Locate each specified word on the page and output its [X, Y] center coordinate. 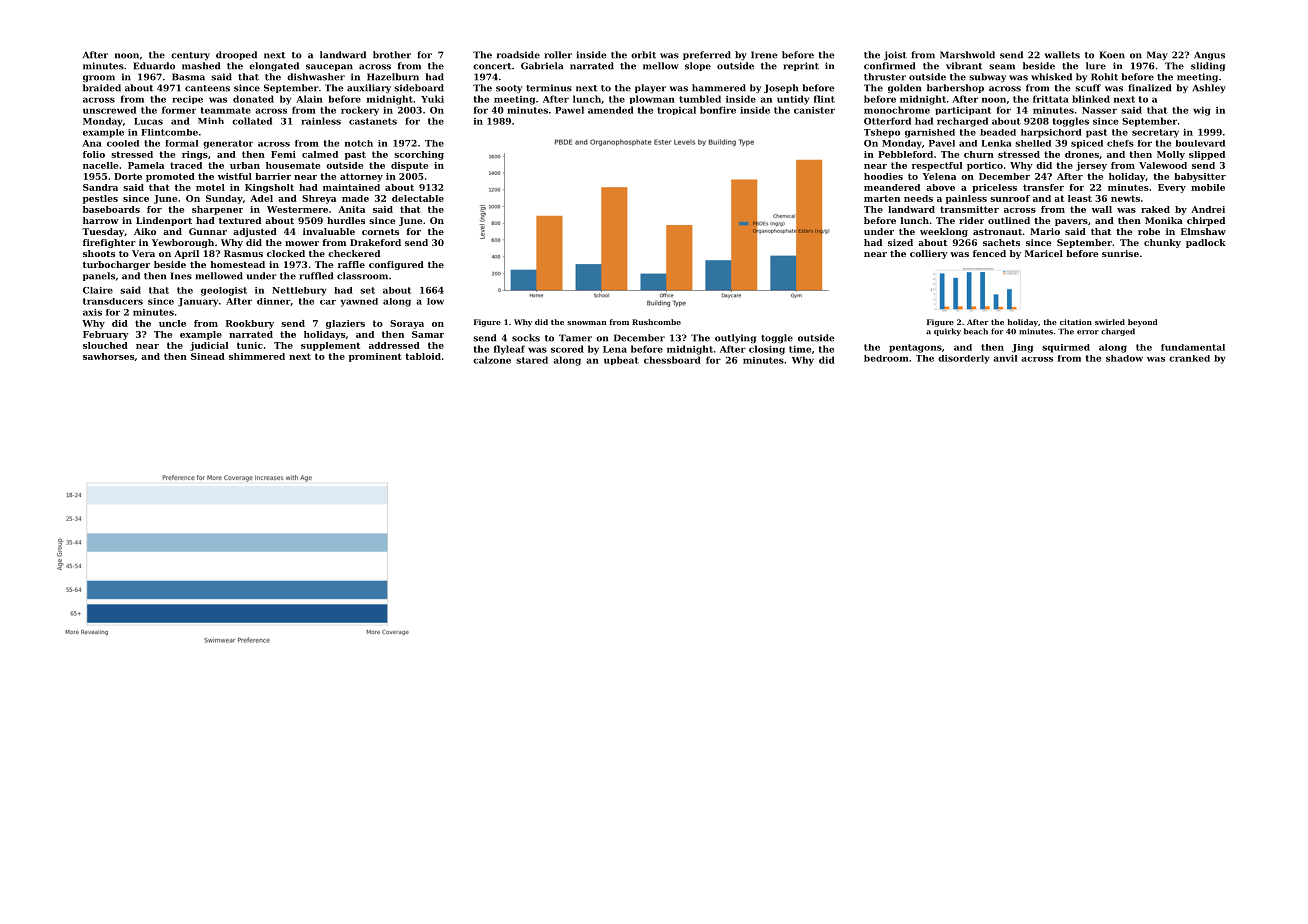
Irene [764, 55]
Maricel [1044, 253]
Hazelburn [393, 77]
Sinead [208, 356]
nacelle [100, 165]
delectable [418, 198]
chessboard [672, 360]
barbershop [955, 88]
